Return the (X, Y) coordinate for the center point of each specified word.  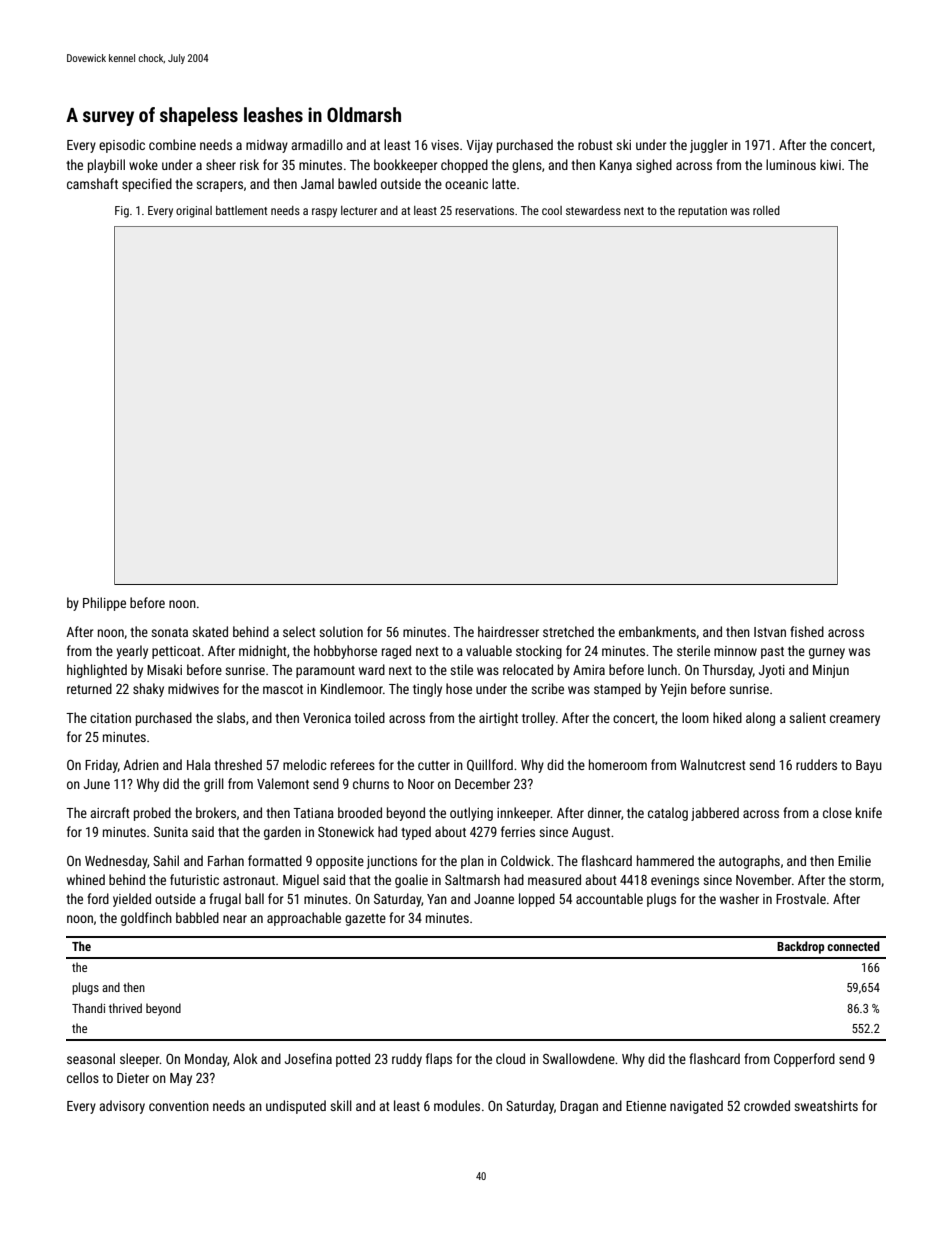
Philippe (104, 604)
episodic (122, 146)
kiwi (830, 164)
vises (445, 145)
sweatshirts (826, 1105)
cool (552, 210)
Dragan (579, 1107)
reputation (702, 212)
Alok (245, 1058)
